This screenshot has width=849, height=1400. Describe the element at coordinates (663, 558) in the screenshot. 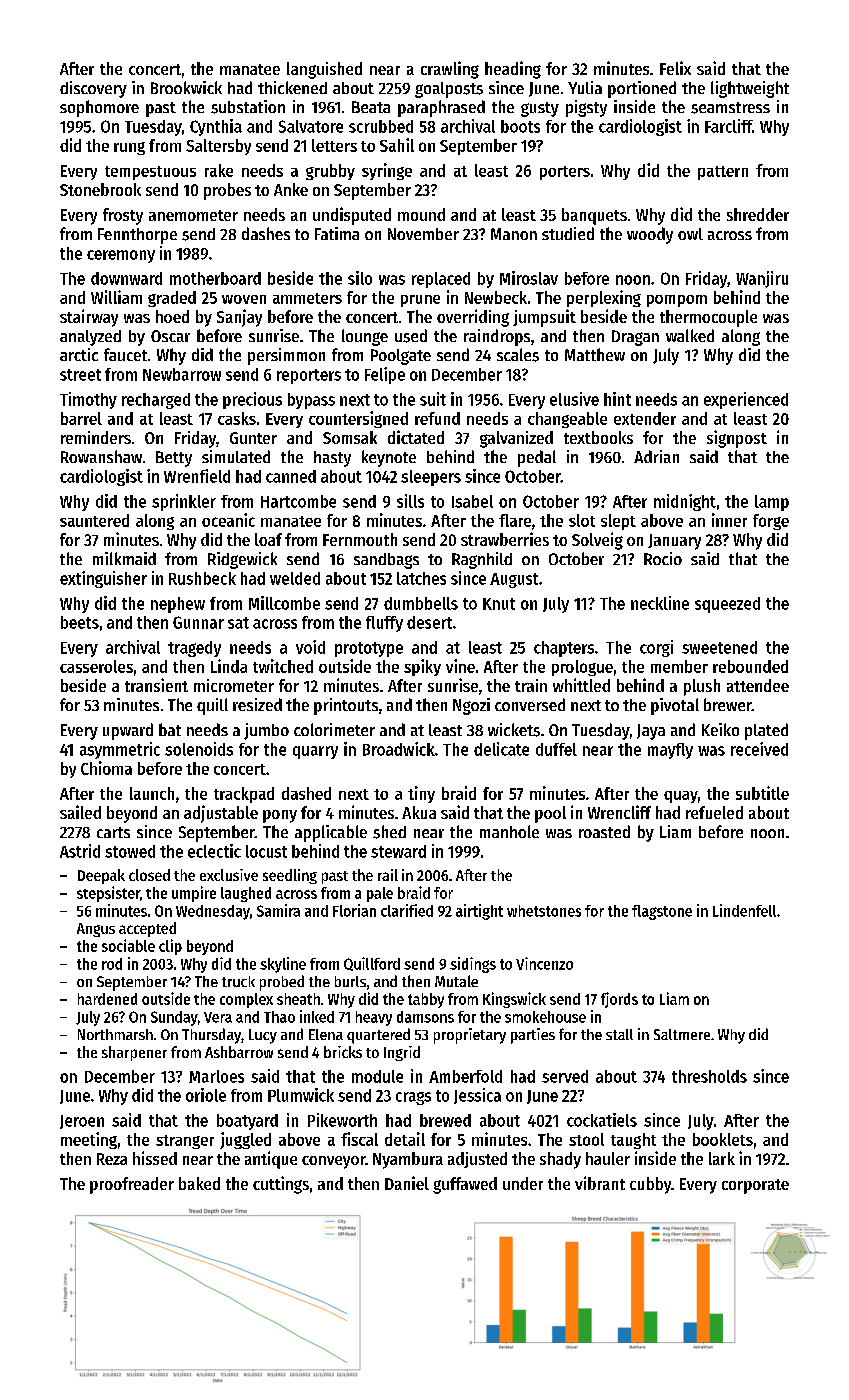

I see `Rocio` at that location.
